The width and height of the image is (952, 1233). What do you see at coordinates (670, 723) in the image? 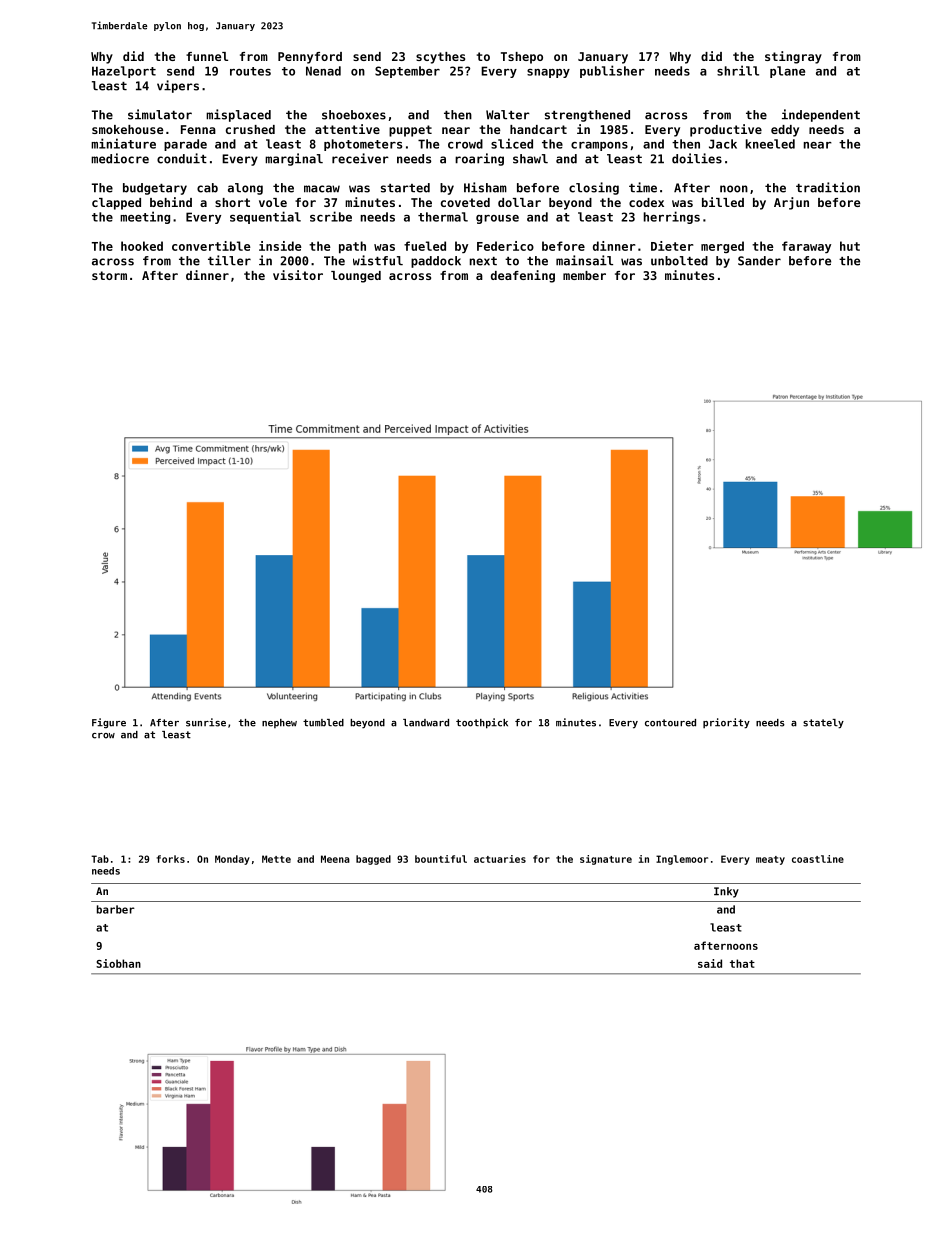
I see `contoured` at bounding box center [670, 723].
